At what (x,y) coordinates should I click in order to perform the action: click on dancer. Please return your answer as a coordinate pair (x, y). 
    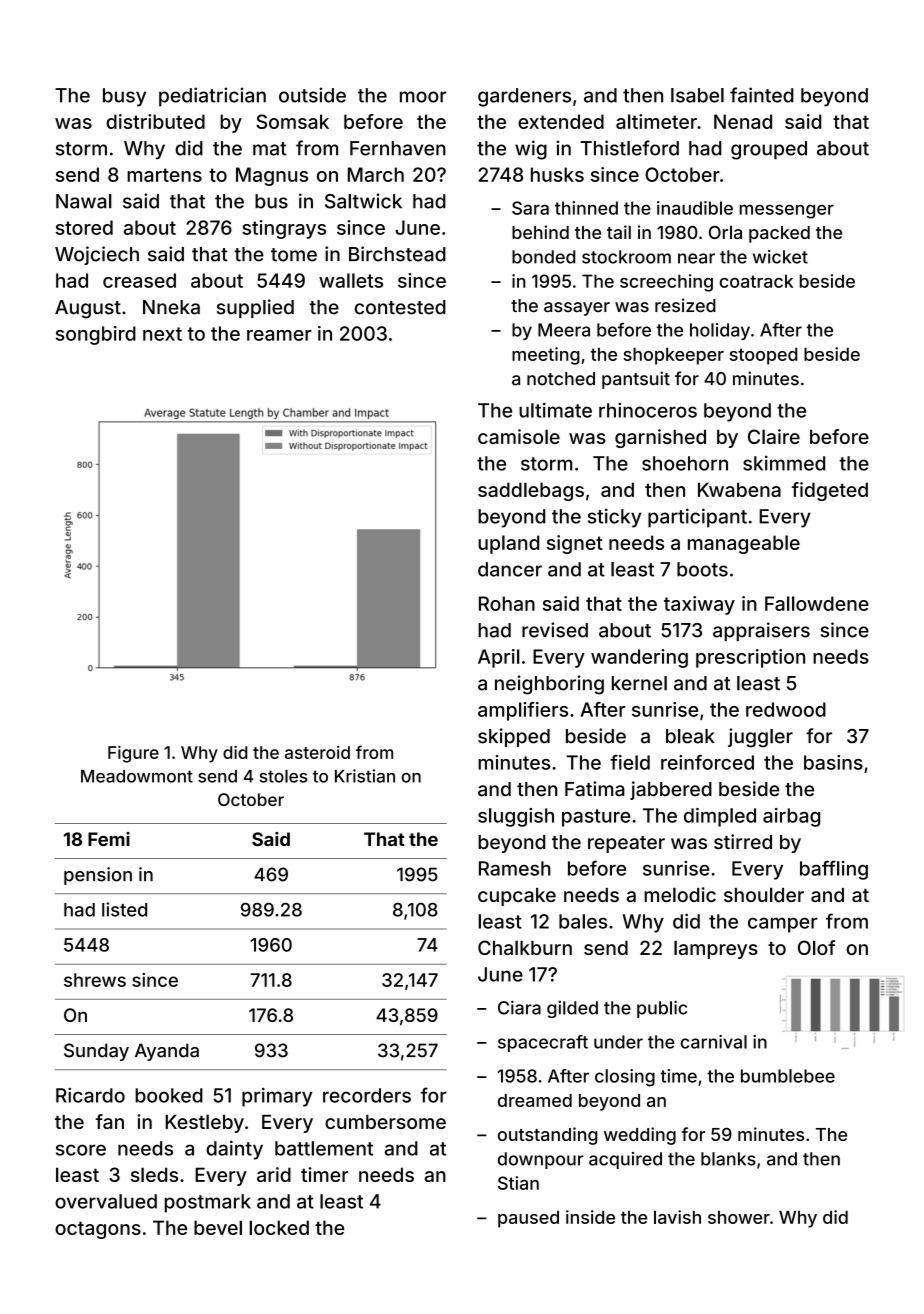
    Looking at the image, I should click on (510, 569).
